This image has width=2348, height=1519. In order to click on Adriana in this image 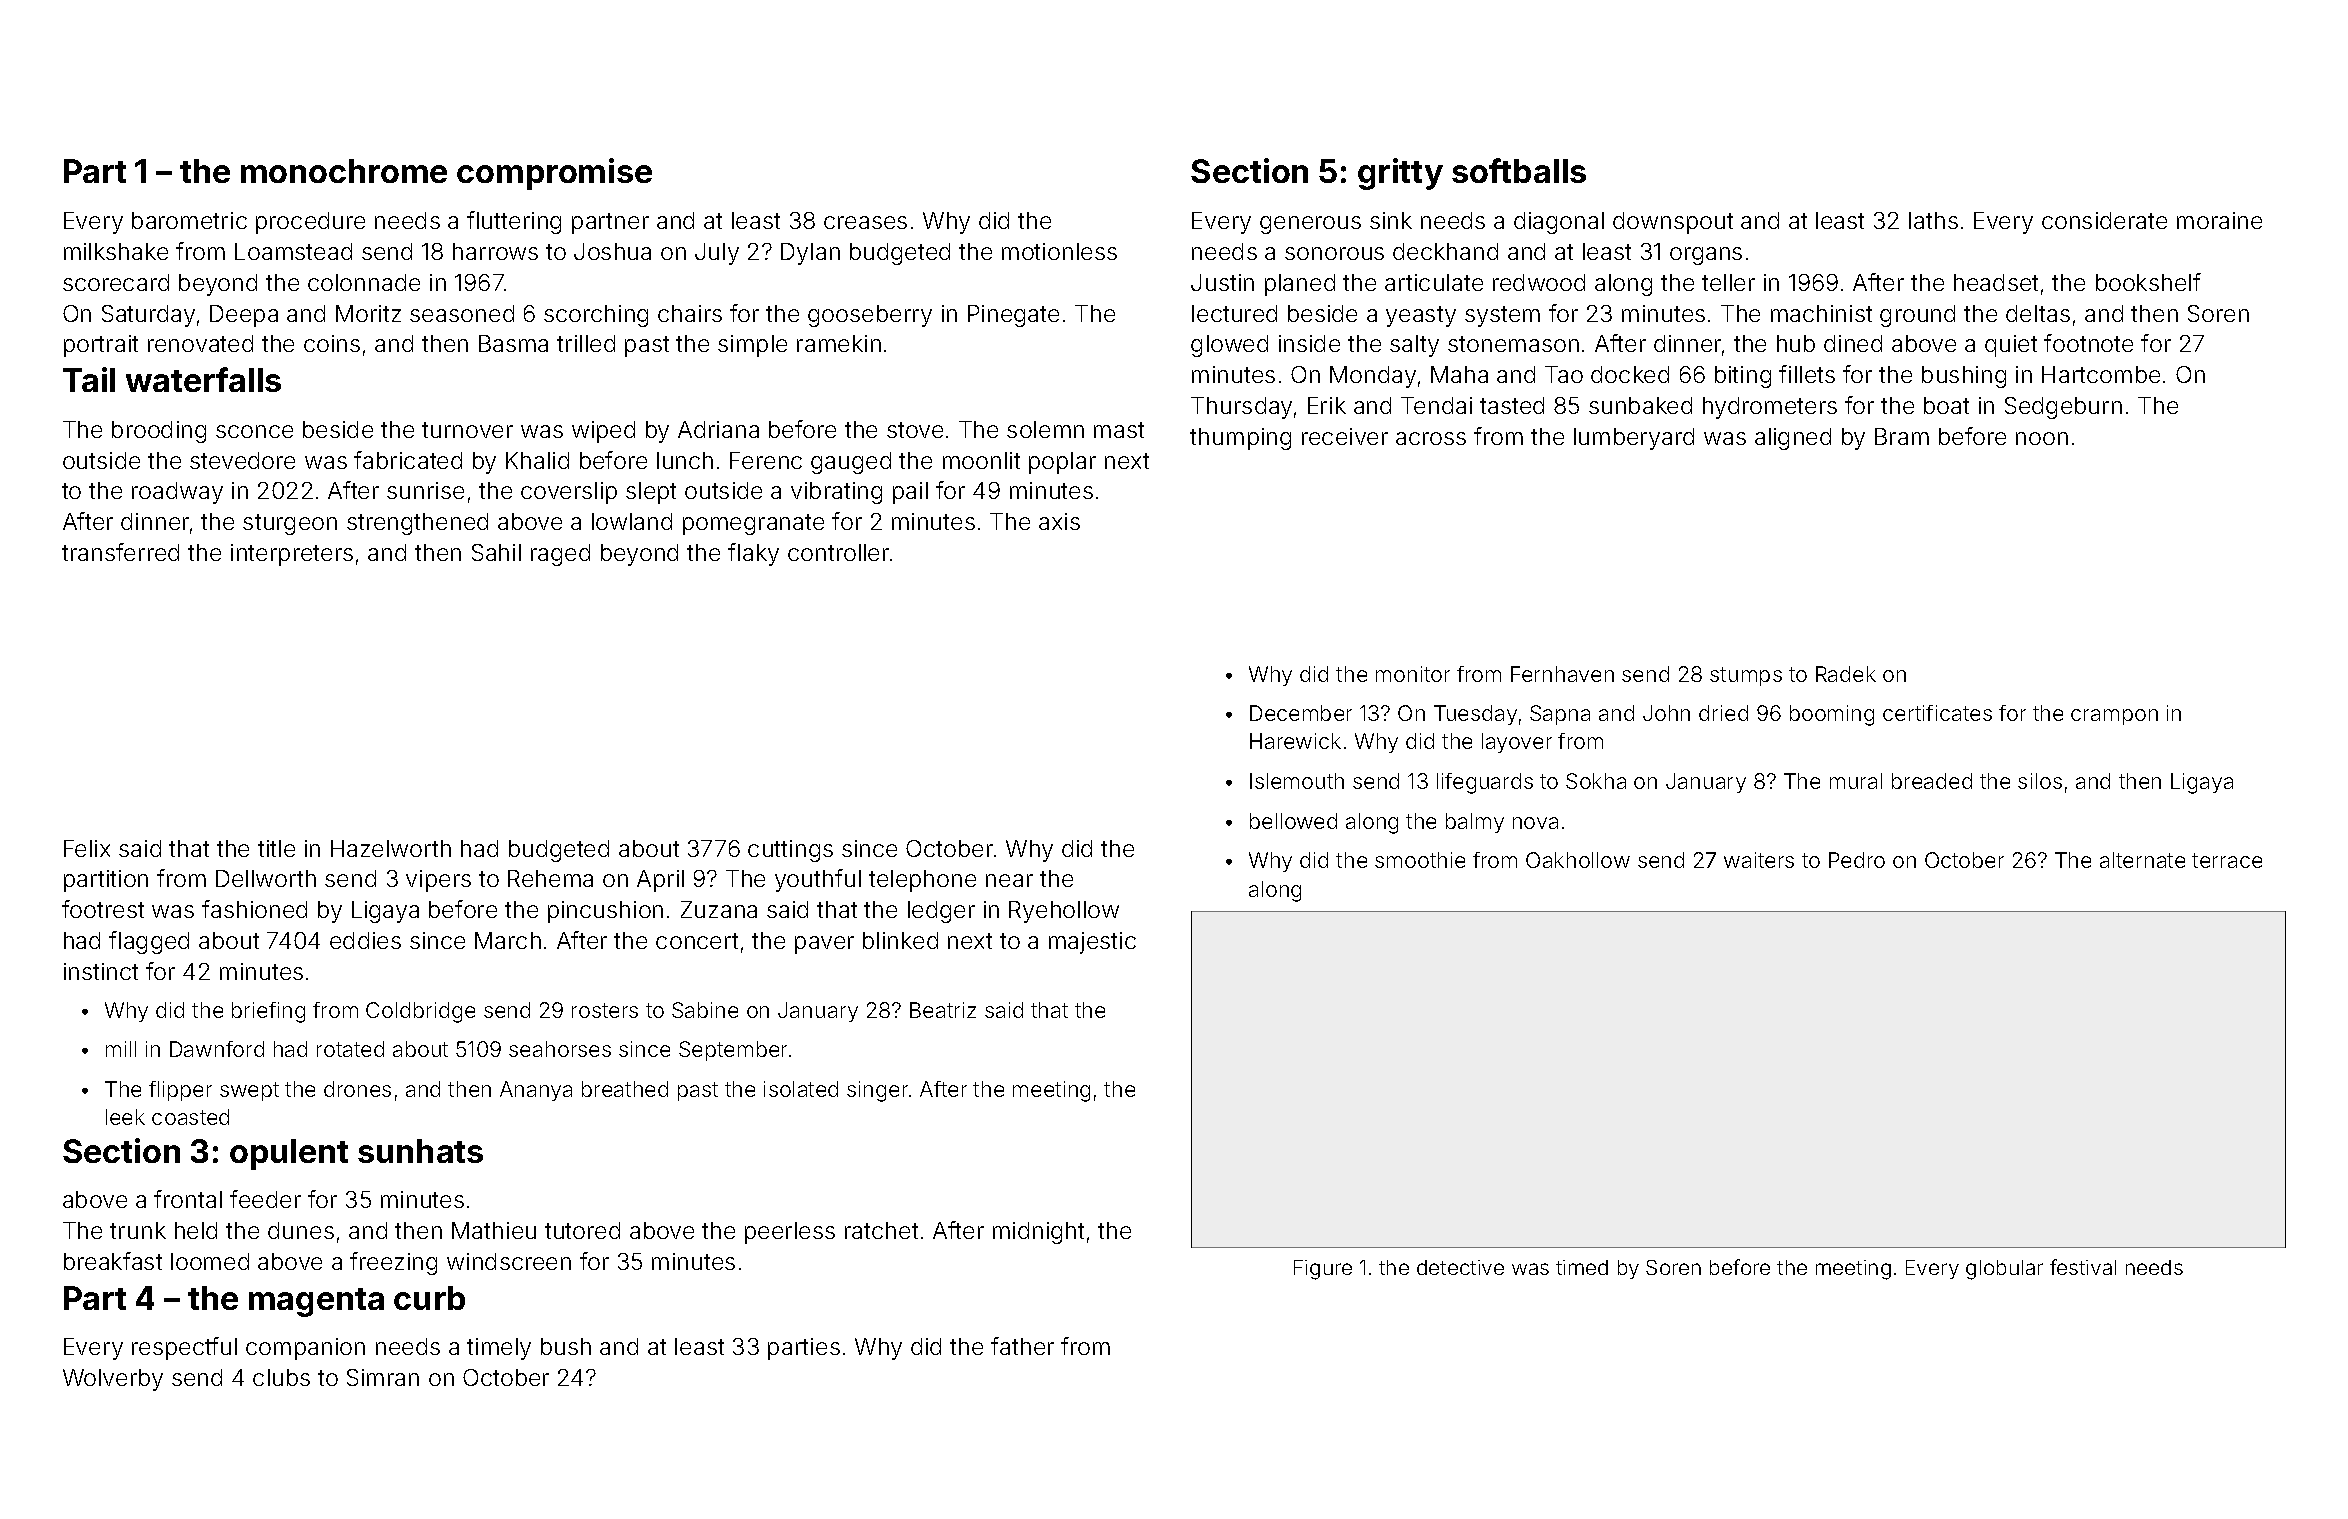, I will do `click(718, 429)`.
